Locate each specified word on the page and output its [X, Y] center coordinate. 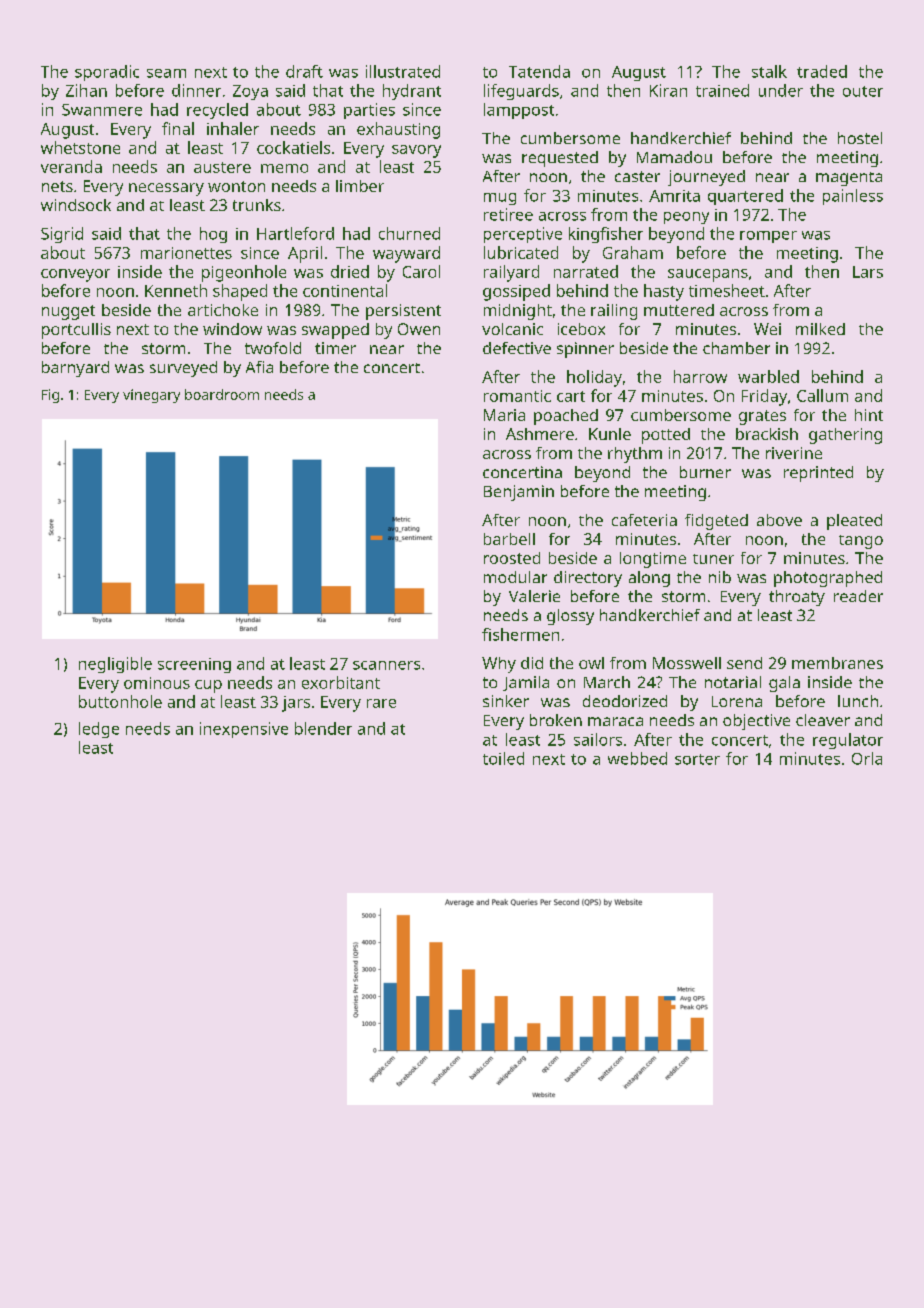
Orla [867, 758]
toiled [503, 758]
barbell [509, 539]
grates [762, 417]
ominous [157, 683]
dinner [196, 90]
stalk [769, 71]
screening [194, 665]
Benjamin [519, 493]
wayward [406, 254]
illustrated [403, 71]
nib [720, 577]
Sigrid [62, 235]
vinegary [151, 396]
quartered [745, 197]
